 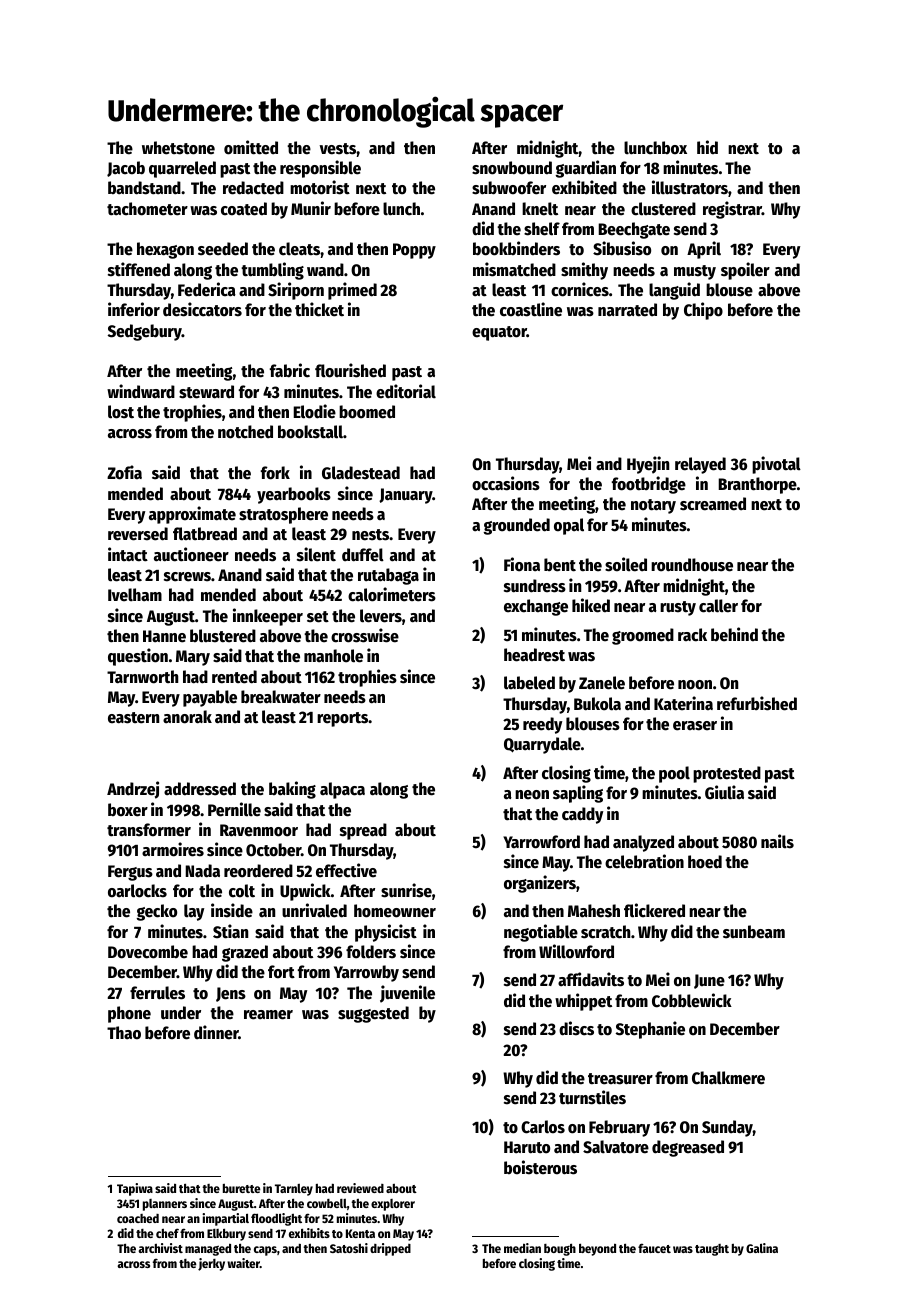 What do you see at coordinates (512, 168) in the screenshot?
I see `snowbound` at bounding box center [512, 168].
